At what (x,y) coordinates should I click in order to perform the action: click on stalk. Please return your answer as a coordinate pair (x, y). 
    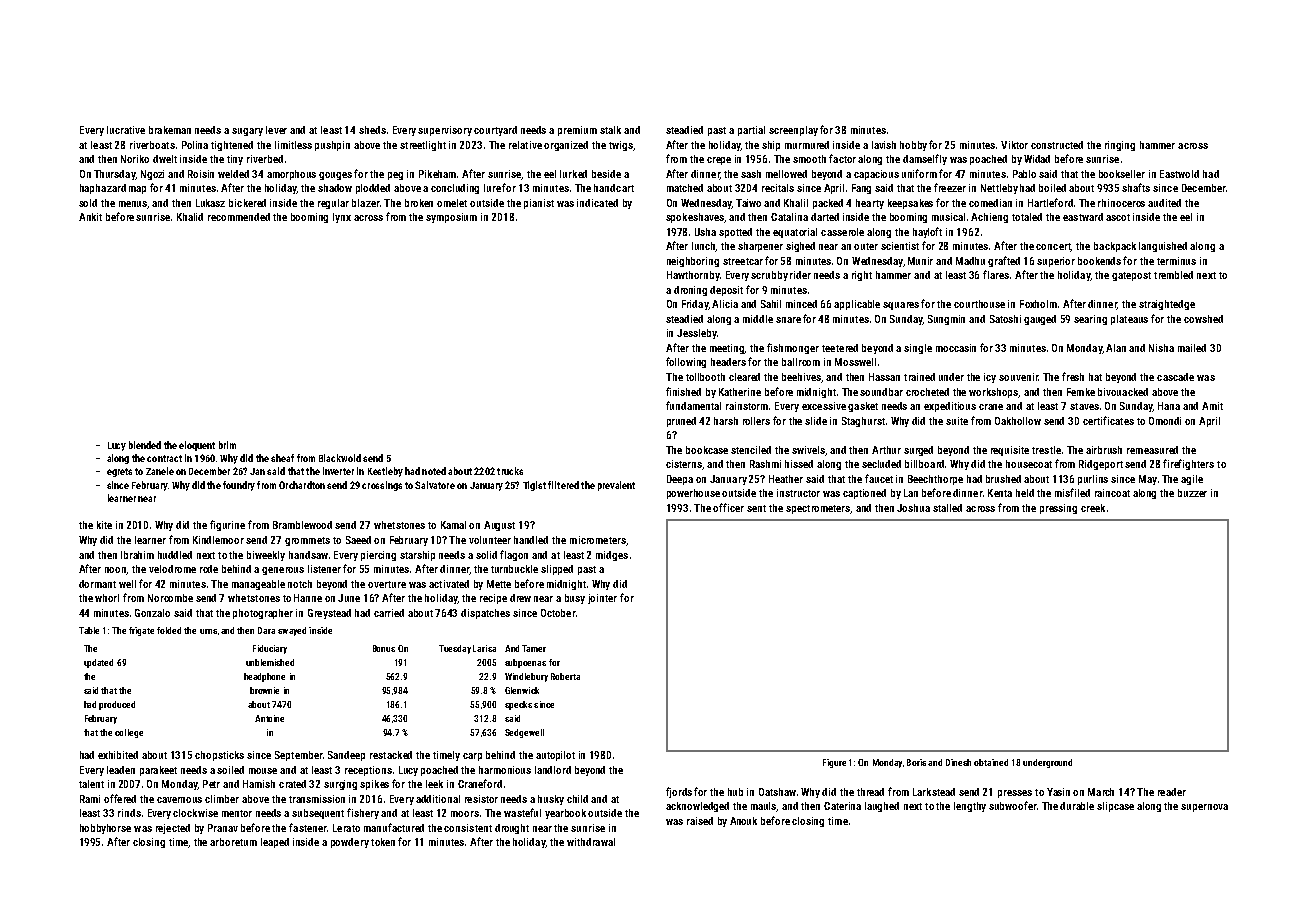
    Looking at the image, I should click on (610, 130).
